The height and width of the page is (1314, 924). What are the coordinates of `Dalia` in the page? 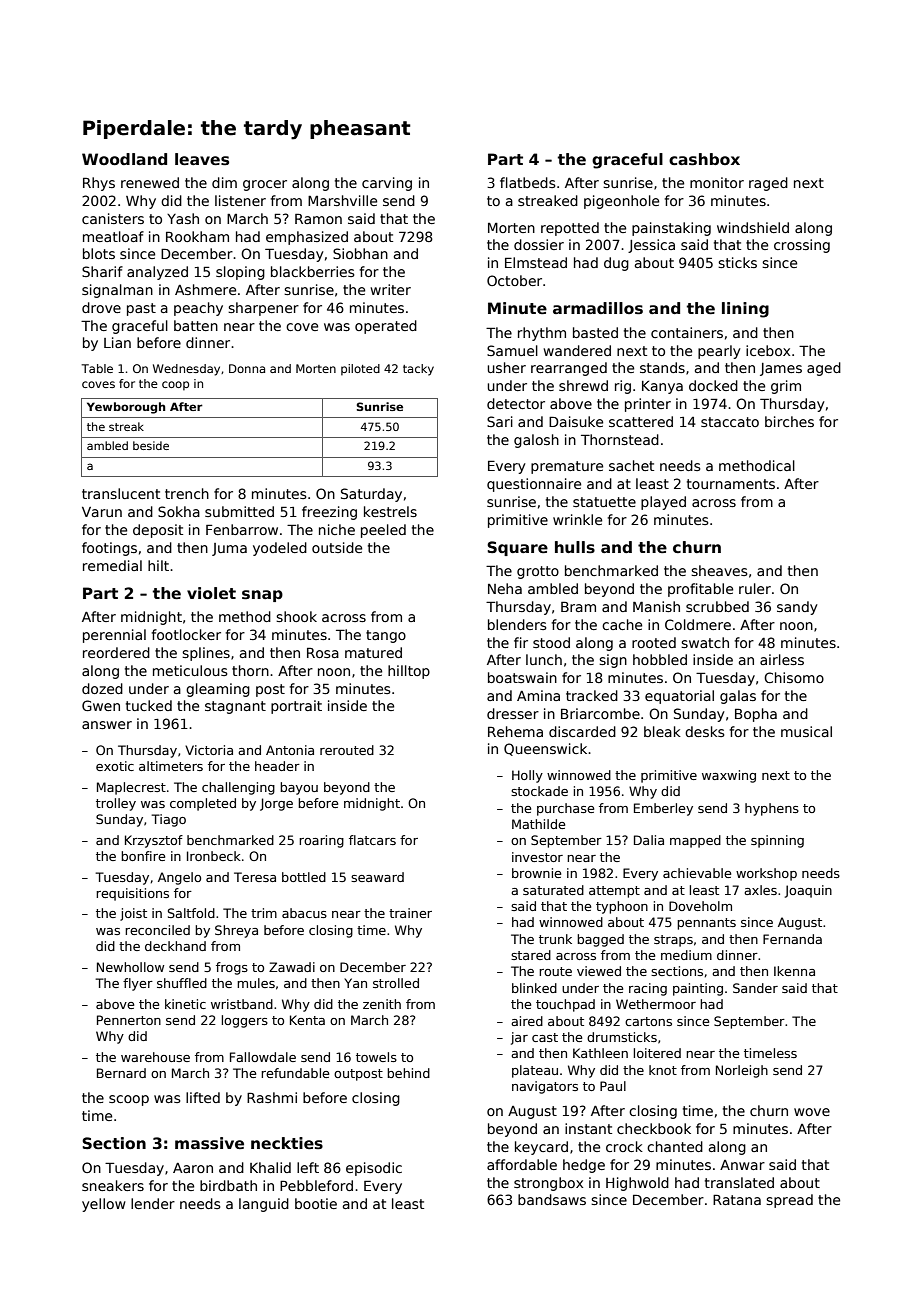 It's located at (649, 840).
